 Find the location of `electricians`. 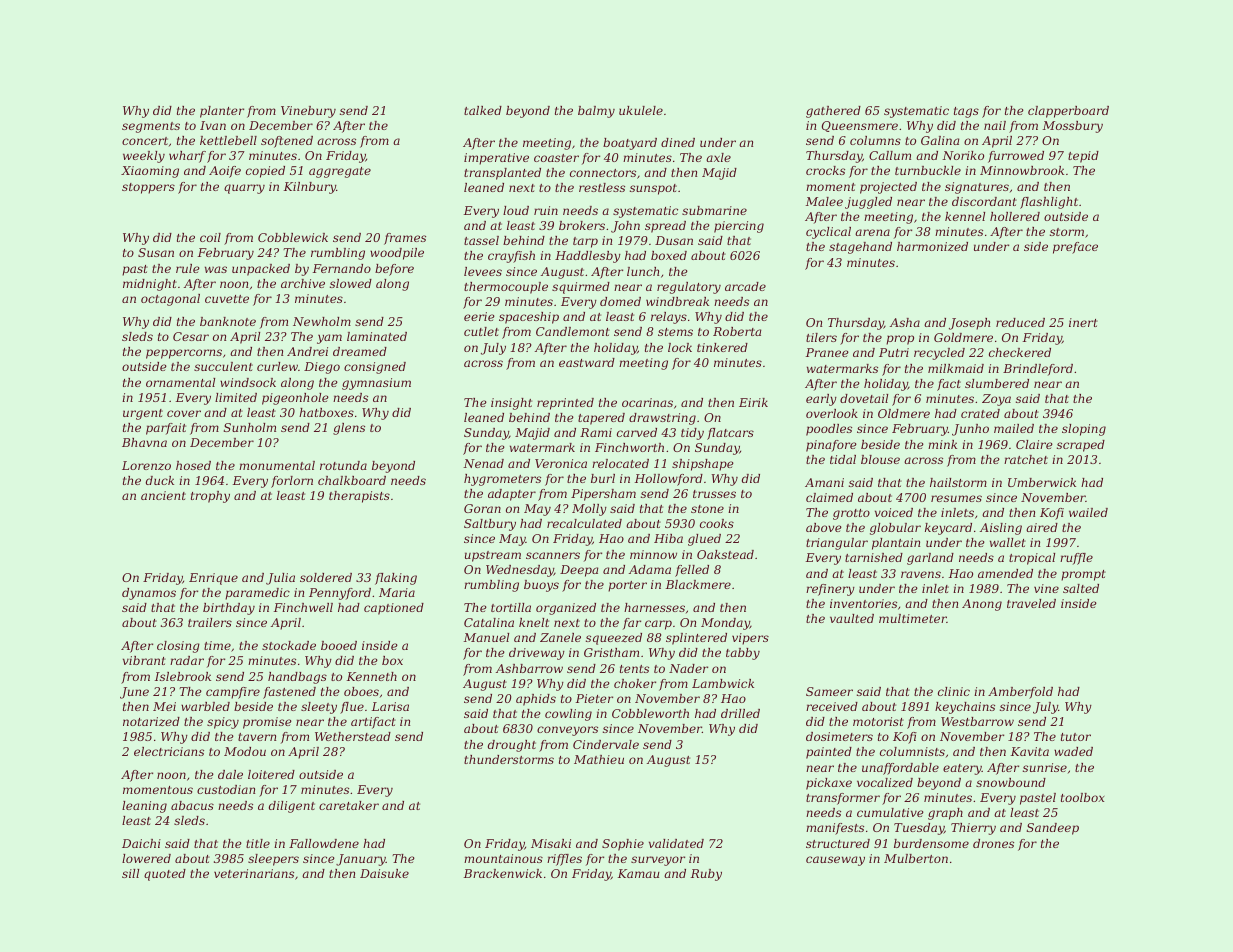

electricians is located at coordinates (169, 751).
